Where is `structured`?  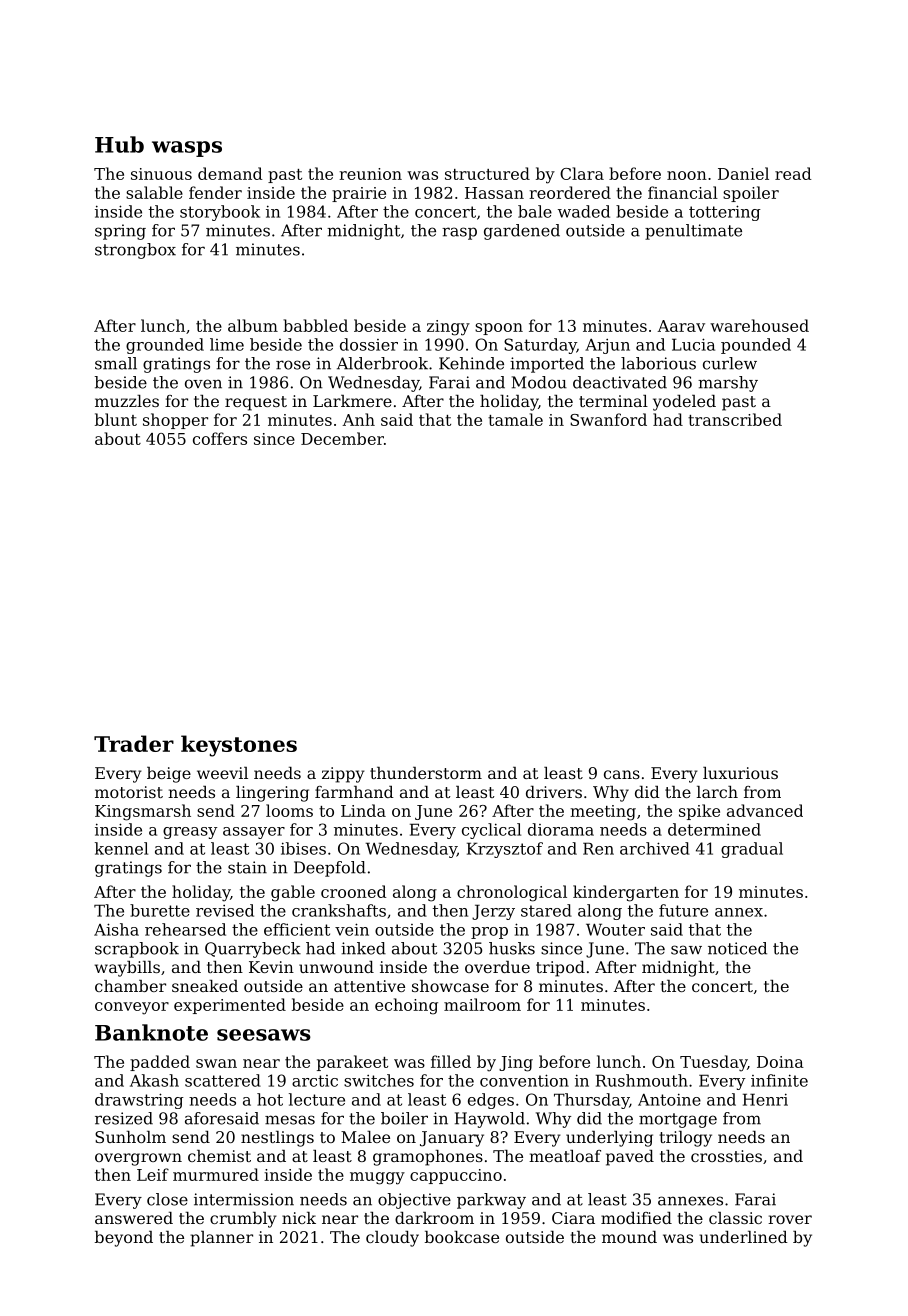 structured is located at coordinates (487, 173).
